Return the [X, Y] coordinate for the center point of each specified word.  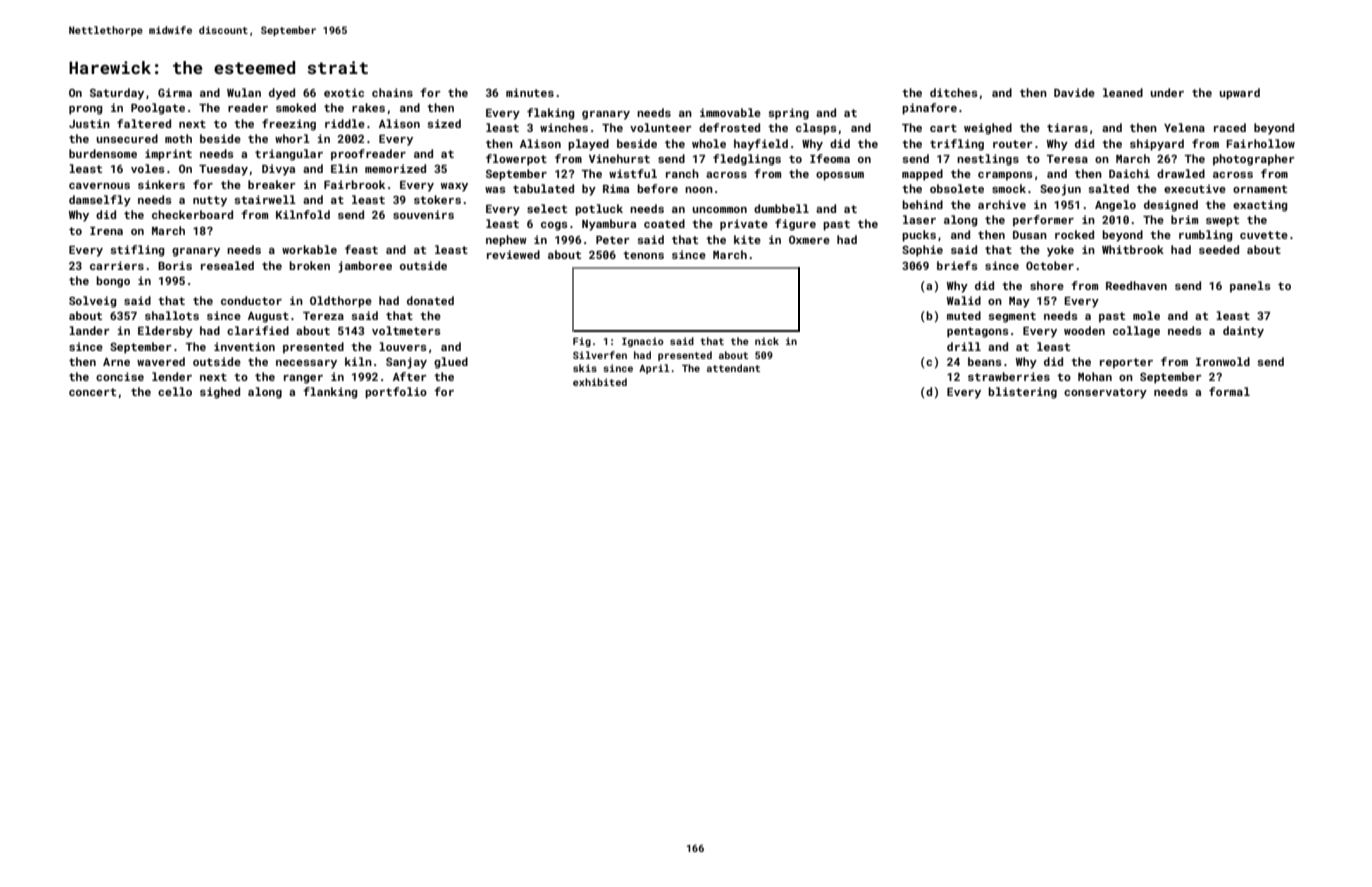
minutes [530, 92]
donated [430, 300]
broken [309, 265]
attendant [733, 368]
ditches [954, 92]
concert [92, 392]
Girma [175, 92]
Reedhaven [1136, 285]
